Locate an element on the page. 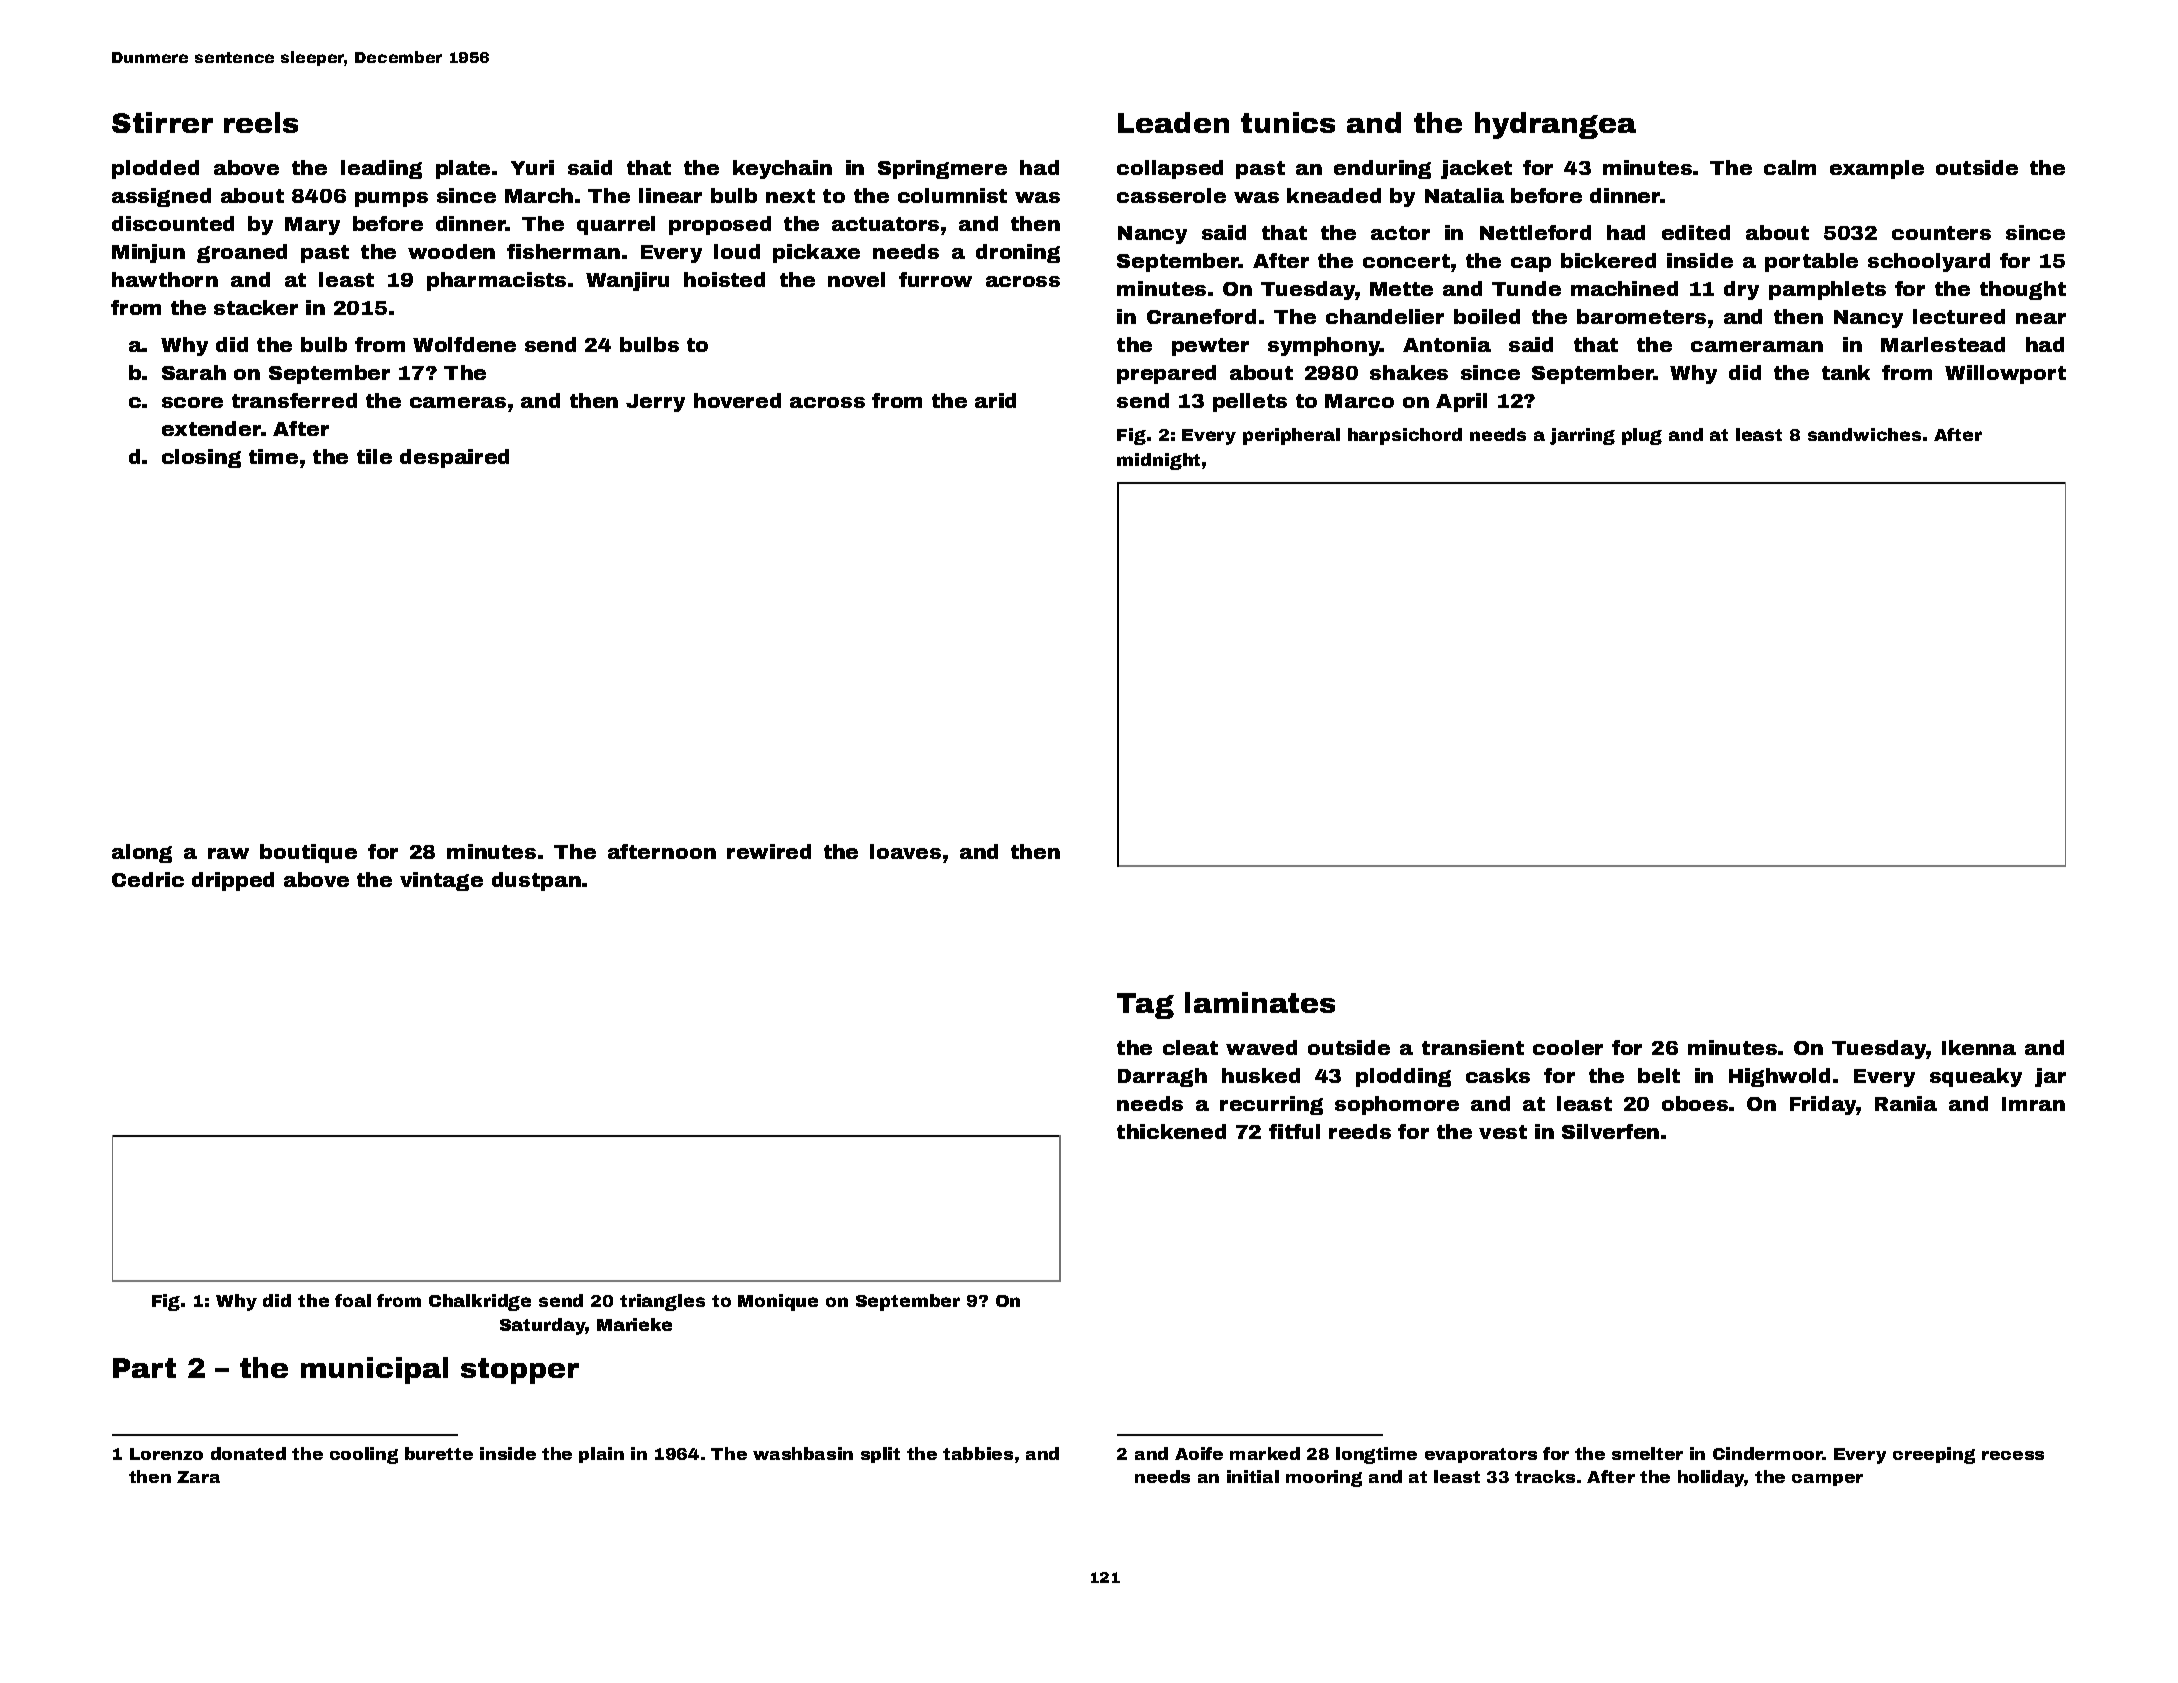 Image resolution: width=2178 pixels, height=1683 pixels. cameraman is located at coordinates (1757, 346).
